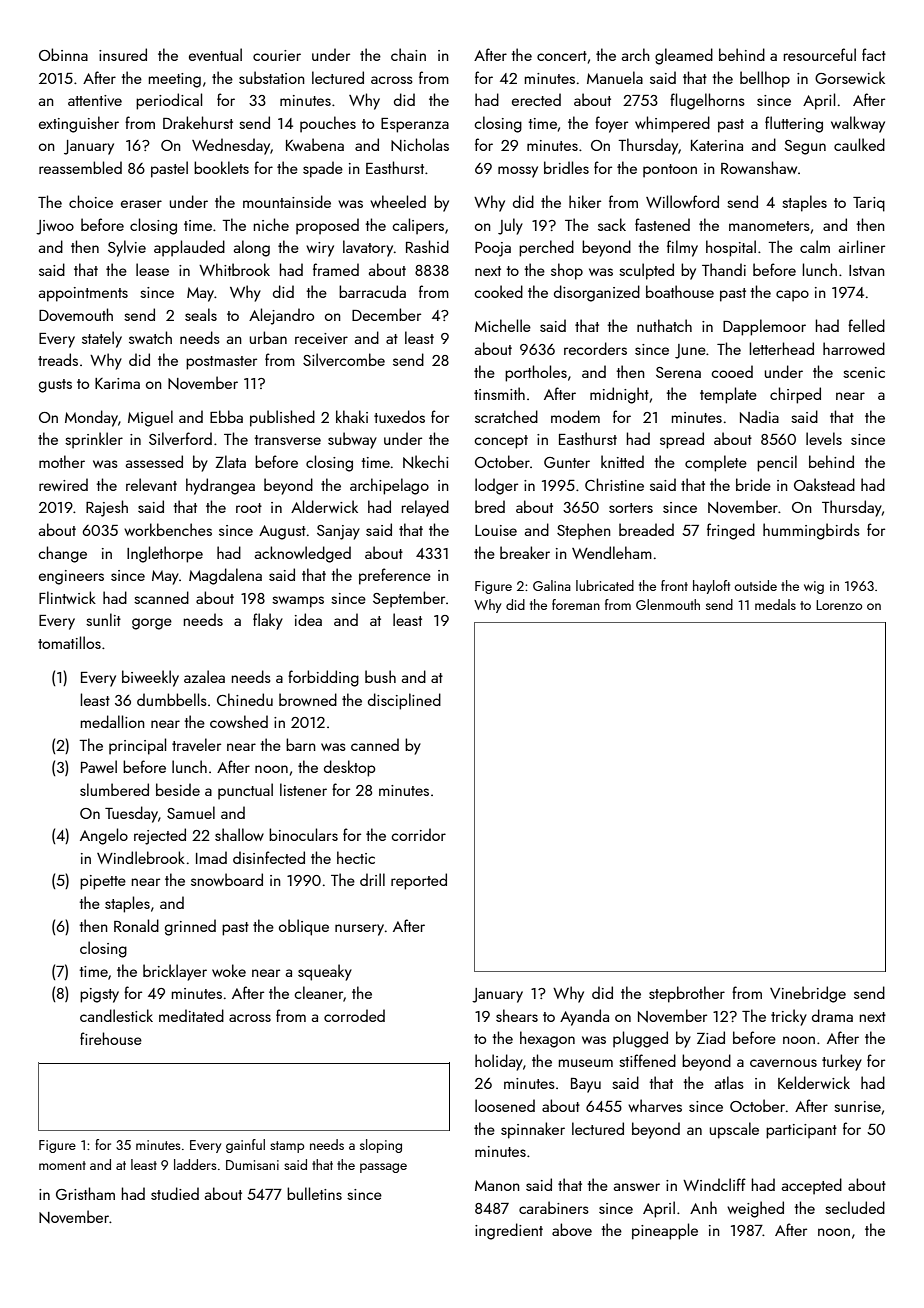 The height and width of the document is (1308, 924). Describe the element at coordinates (154, 461) in the document. I see `assessed` at that location.
